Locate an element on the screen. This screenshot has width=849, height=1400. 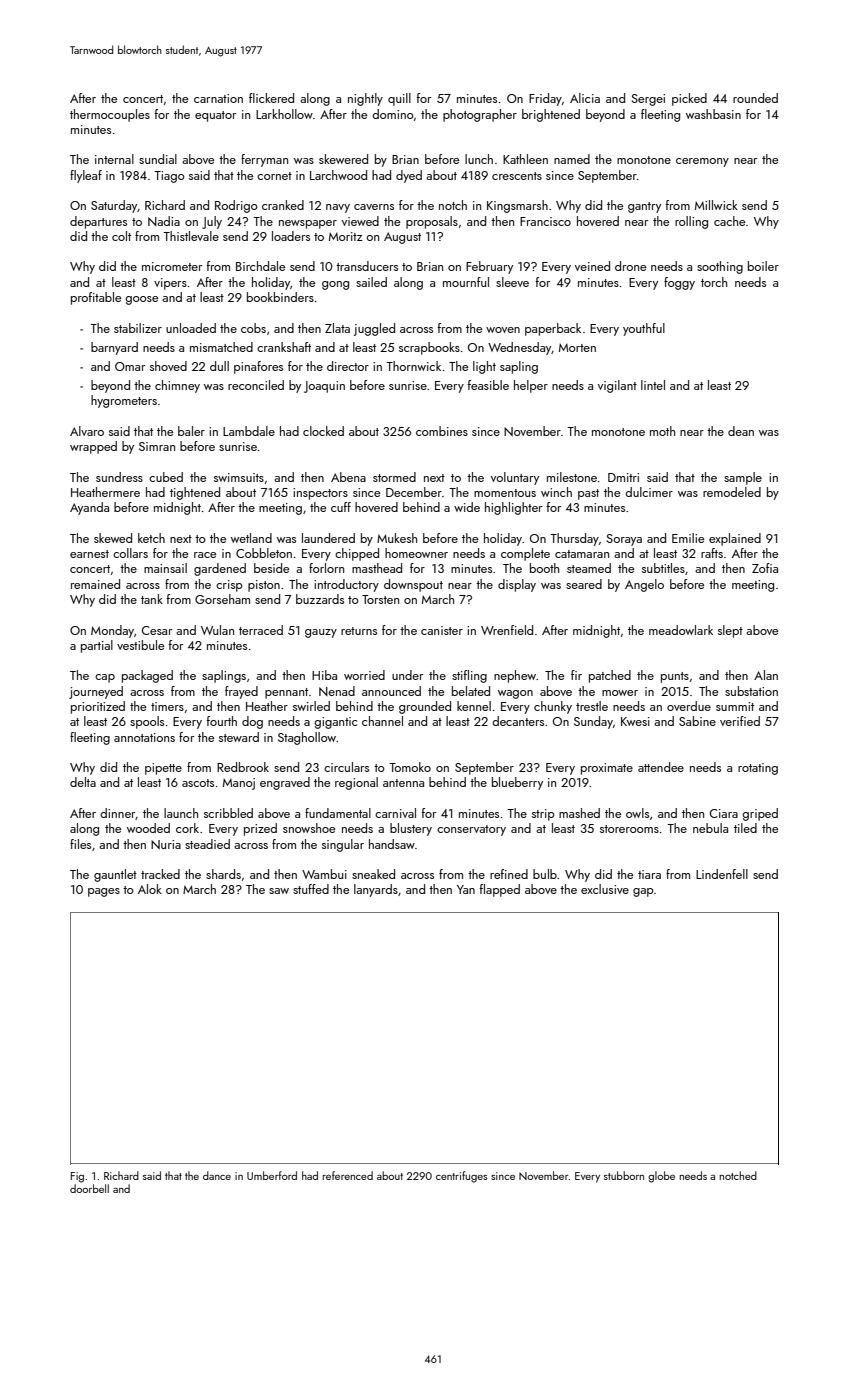
referenced is located at coordinates (347, 1175).
